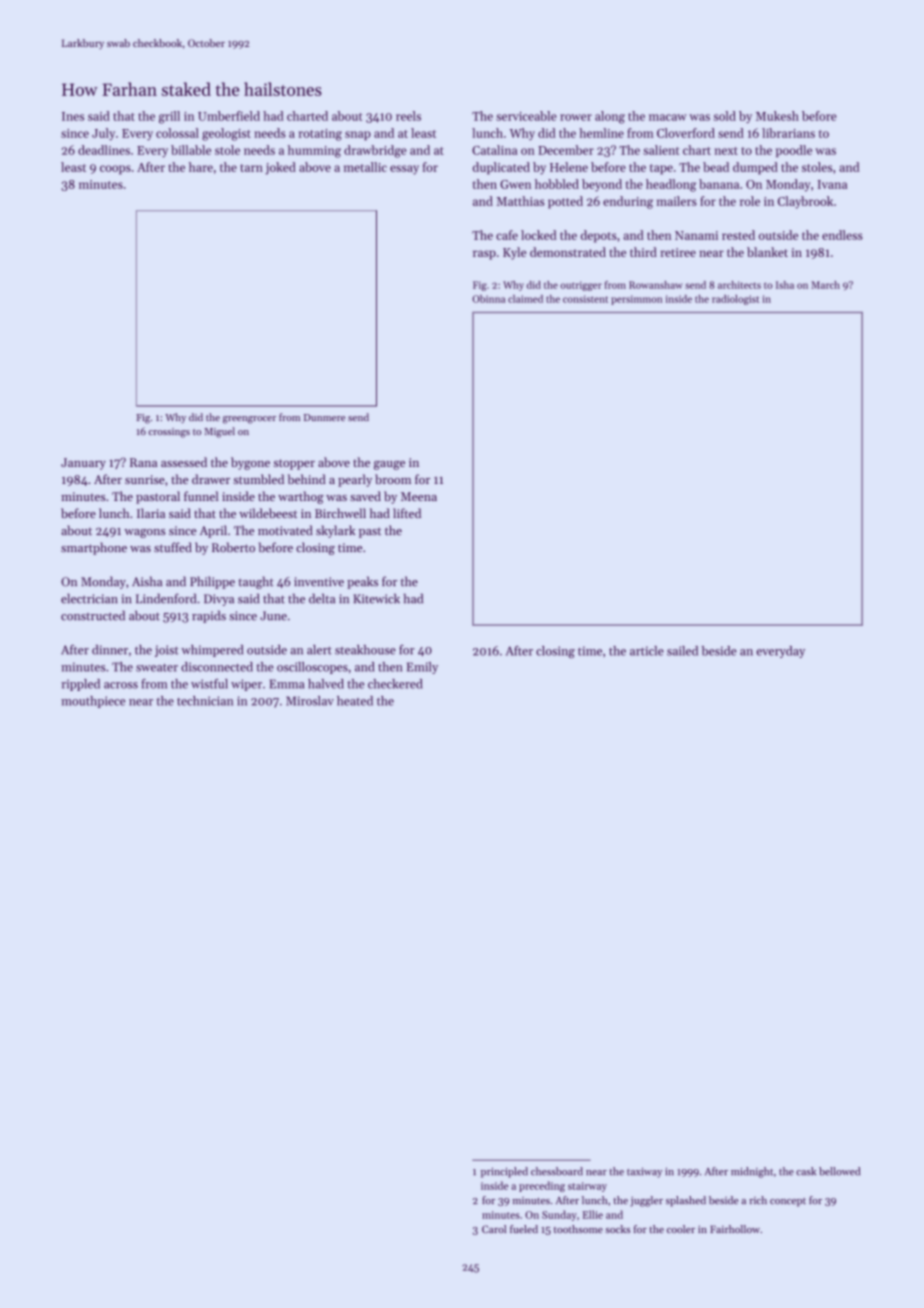  I want to click on mouthpiece, so click(93, 702).
